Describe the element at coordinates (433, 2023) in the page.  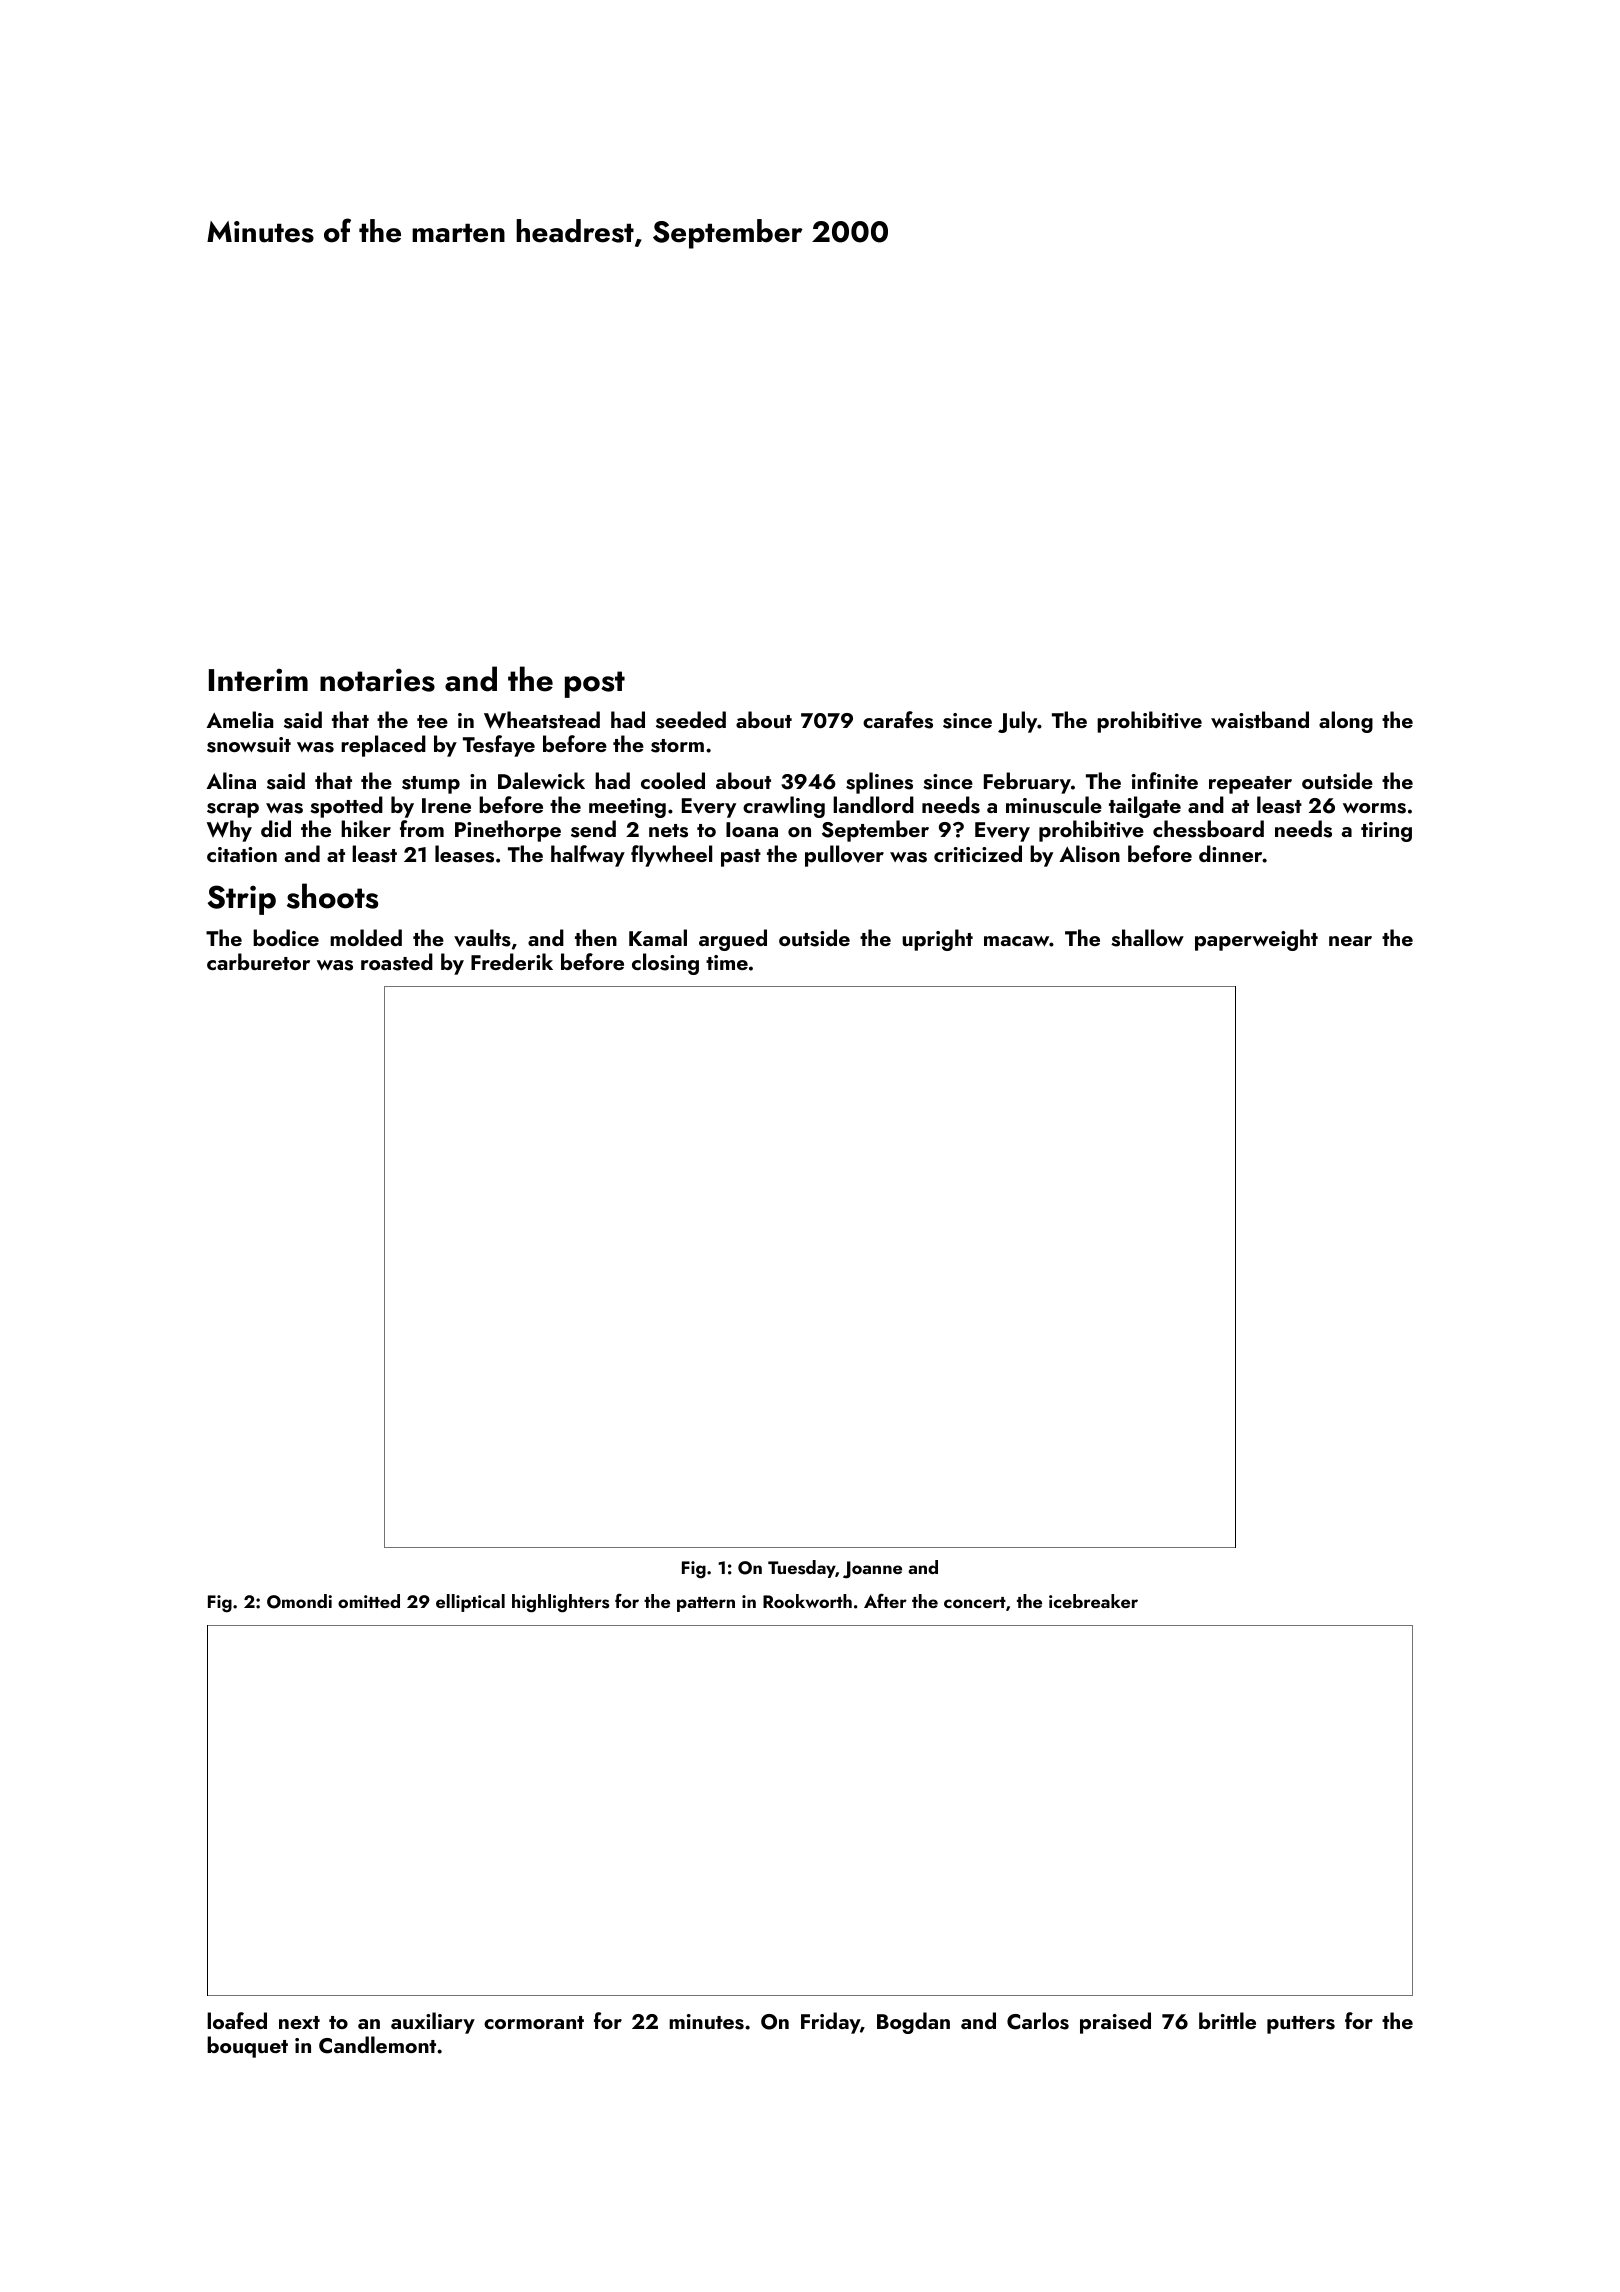
I see `auxiliary` at that location.
